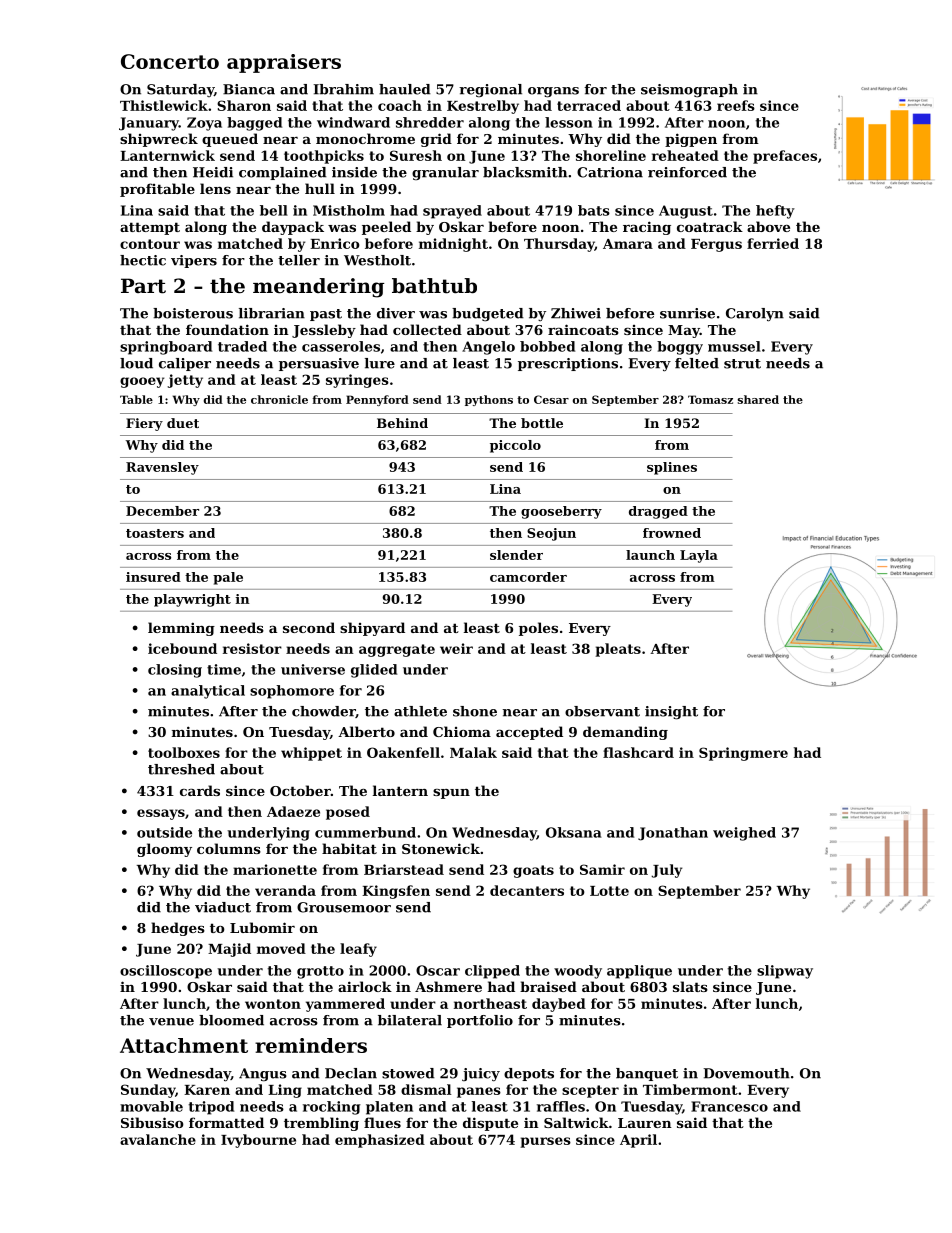 The image size is (952, 1233). I want to click on appraisers, so click(284, 63).
